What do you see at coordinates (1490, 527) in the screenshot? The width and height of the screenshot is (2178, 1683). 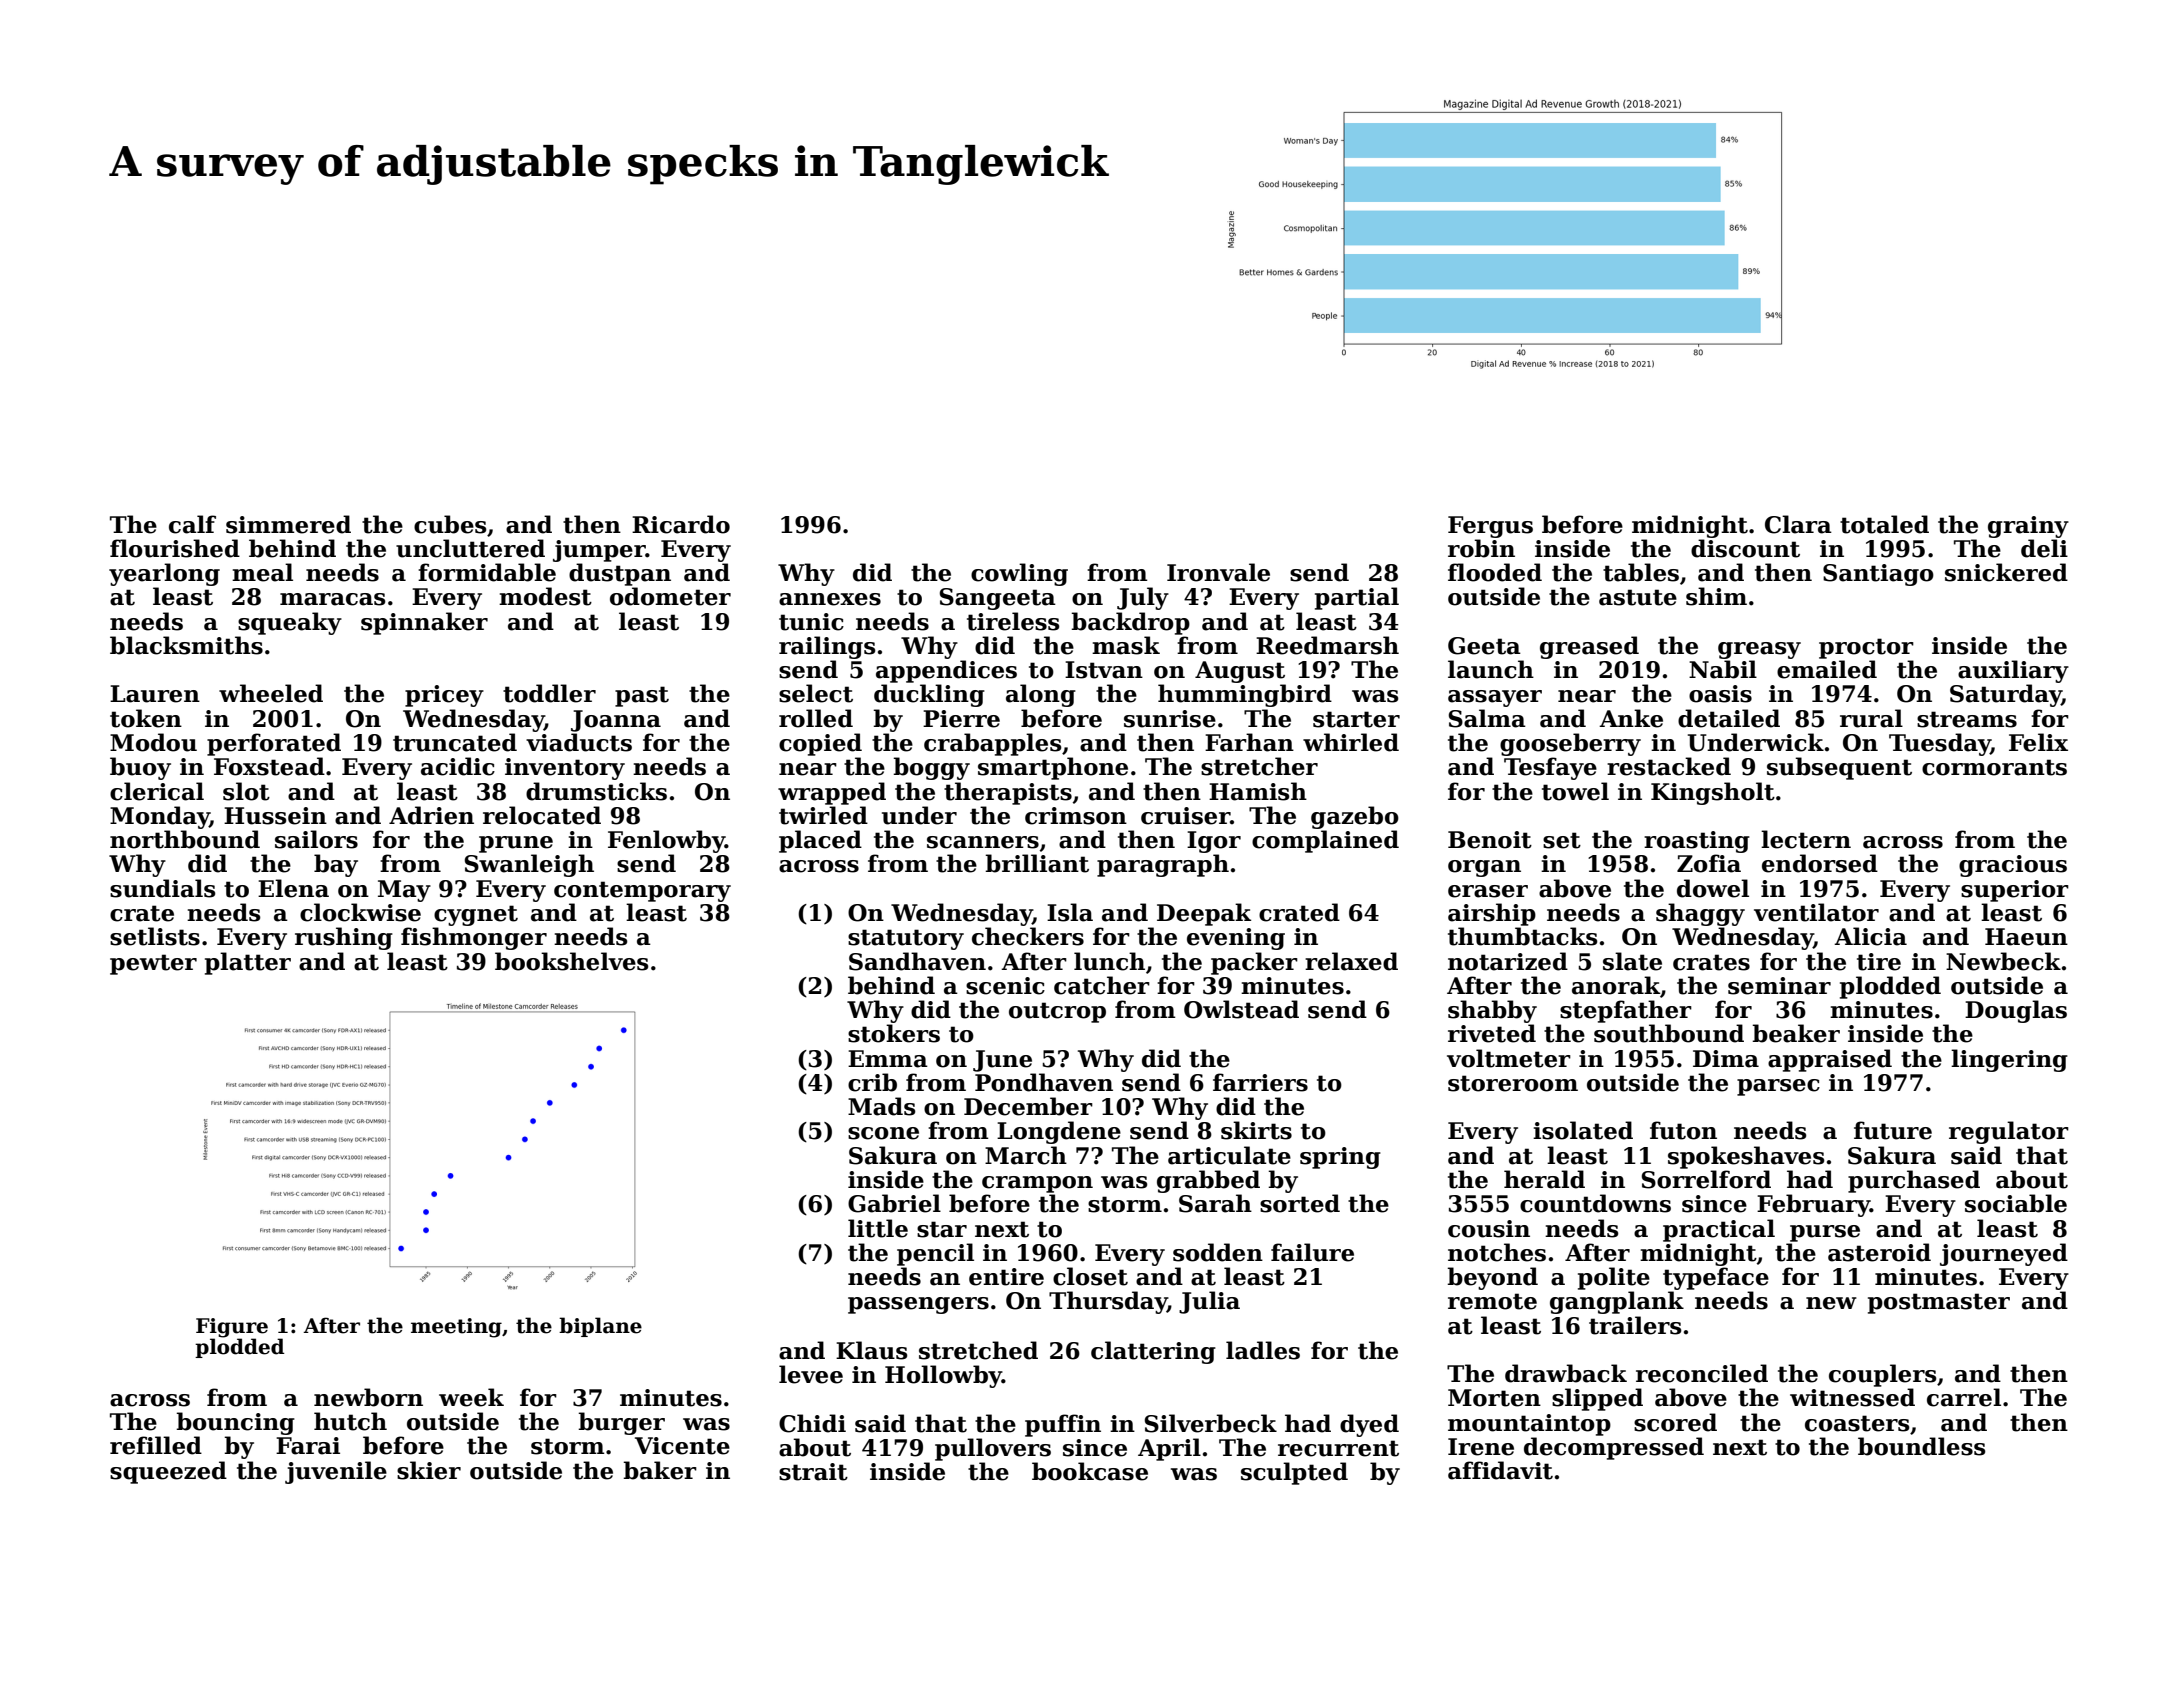 I see `Fergus` at bounding box center [1490, 527].
